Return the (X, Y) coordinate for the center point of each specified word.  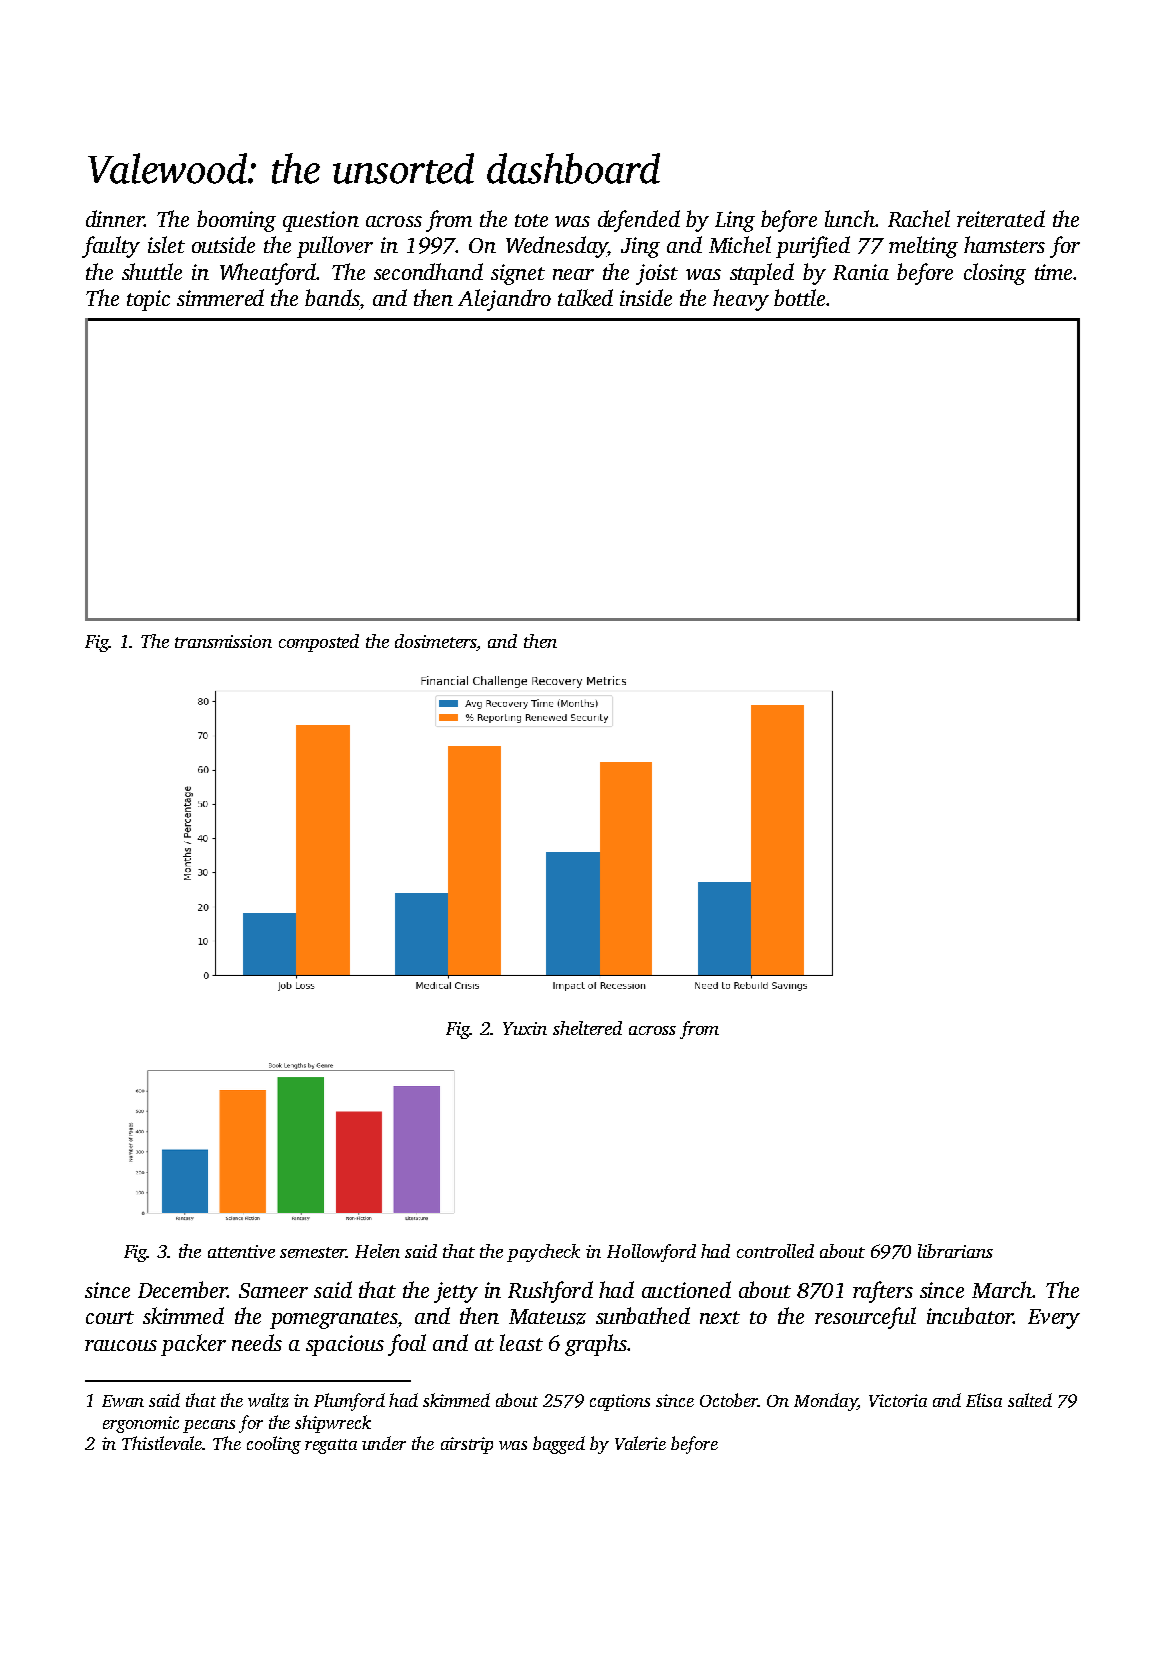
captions (620, 1402)
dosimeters (436, 641)
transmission (223, 641)
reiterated (1001, 218)
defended (639, 221)
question (321, 221)
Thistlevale (162, 1443)
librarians (955, 1251)
